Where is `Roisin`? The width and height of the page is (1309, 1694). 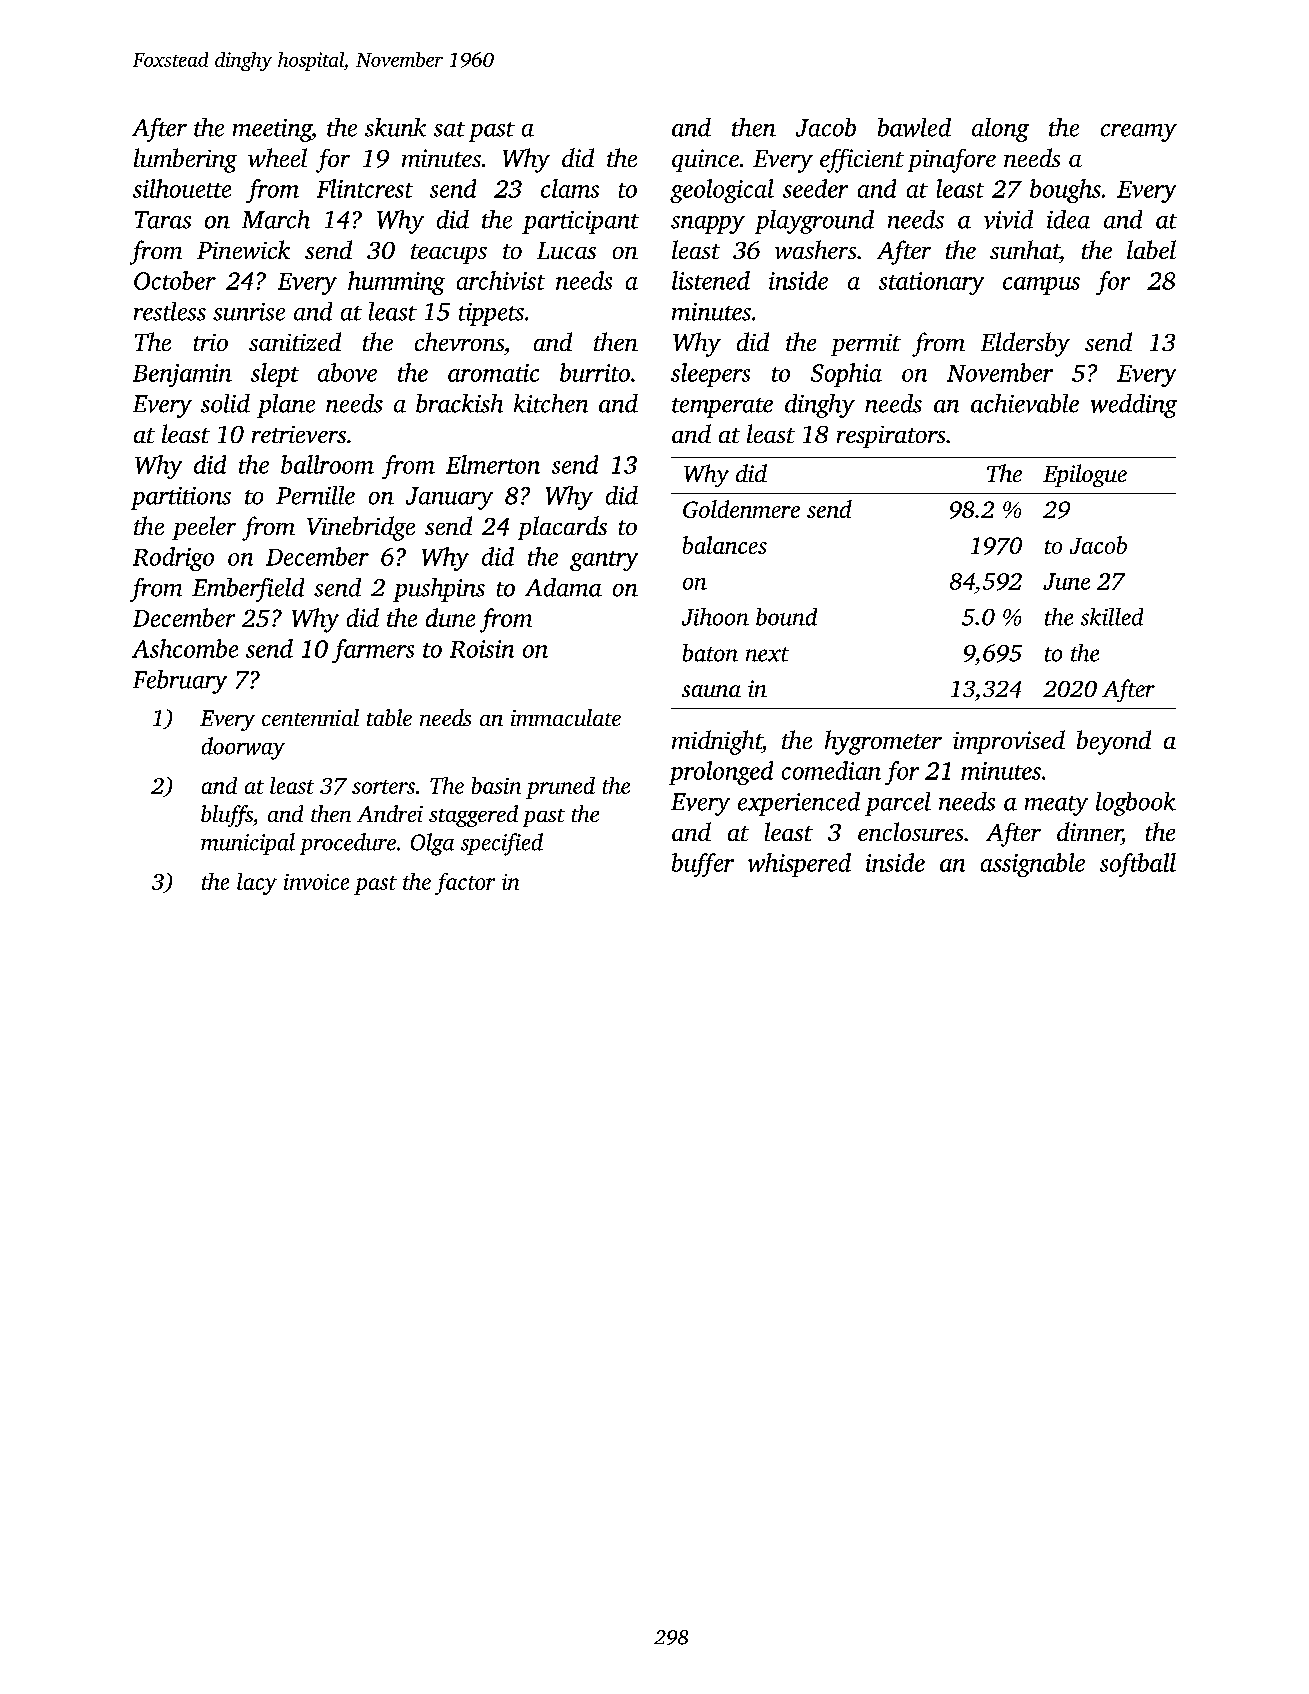
Roisin is located at coordinates (482, 649).
